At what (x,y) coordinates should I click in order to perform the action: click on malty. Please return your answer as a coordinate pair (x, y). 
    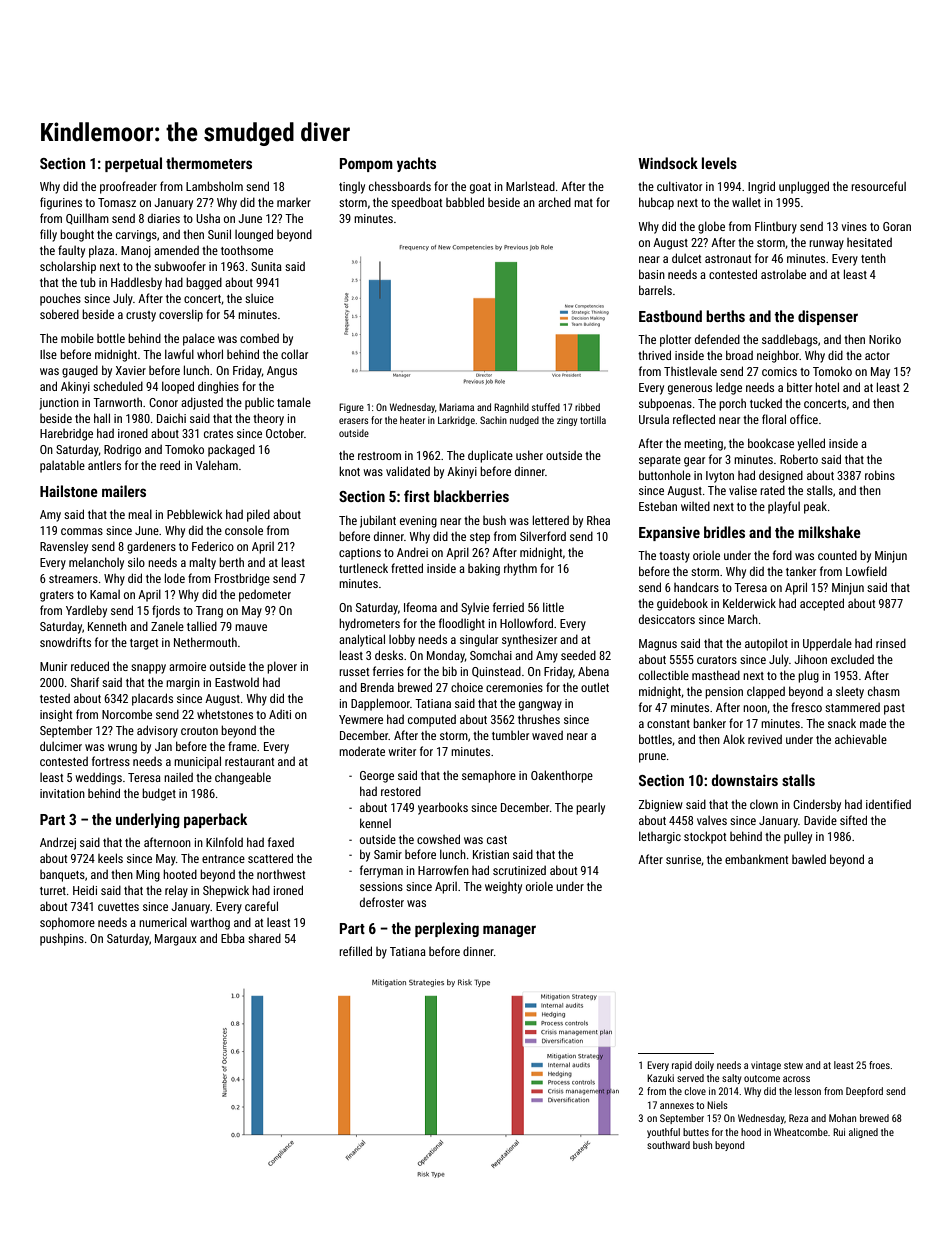
    Looking at the image, I should click on (202, 563).
